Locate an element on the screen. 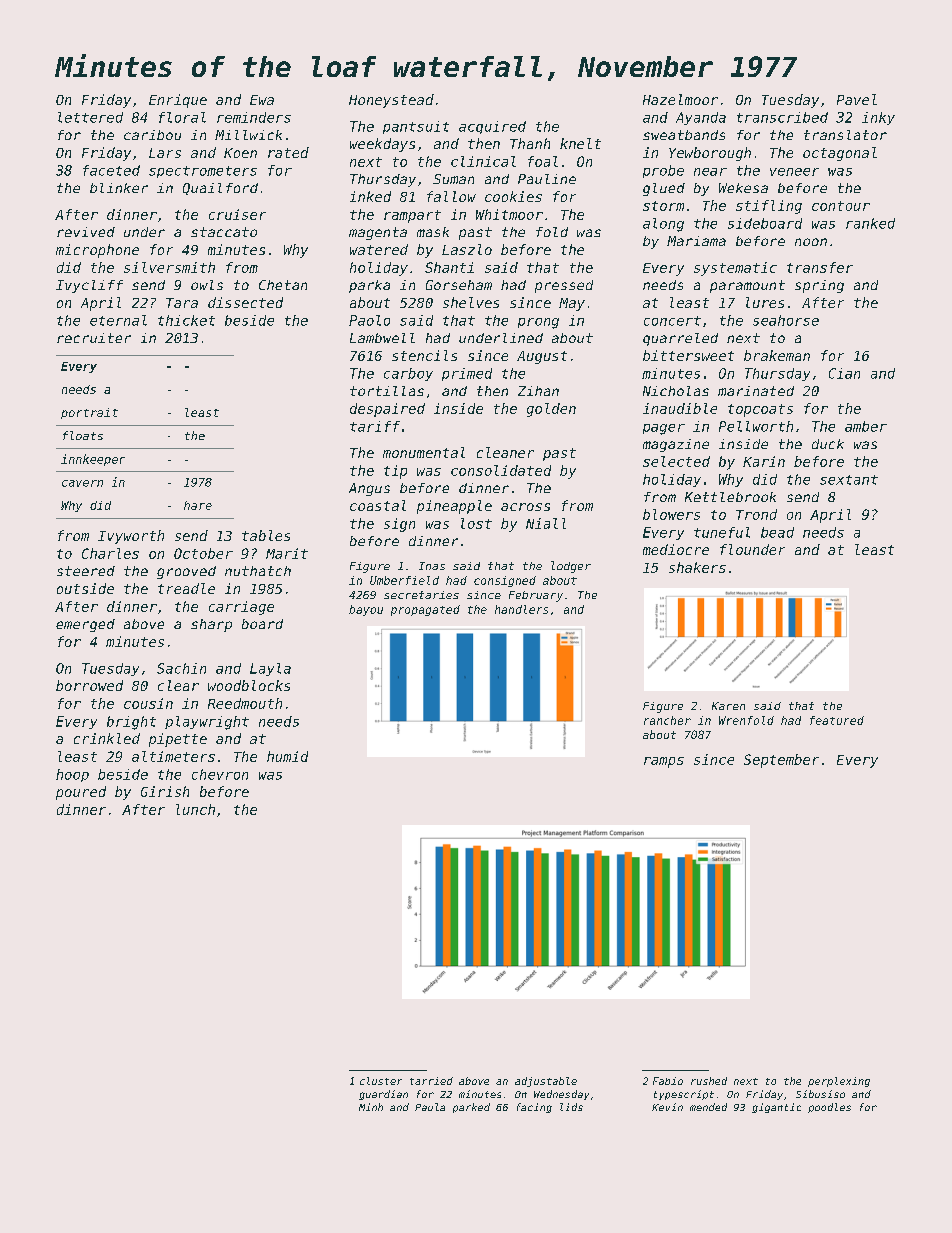 This screenshot has height=1233, width=952. owls is located at coordinates (207, 285).
